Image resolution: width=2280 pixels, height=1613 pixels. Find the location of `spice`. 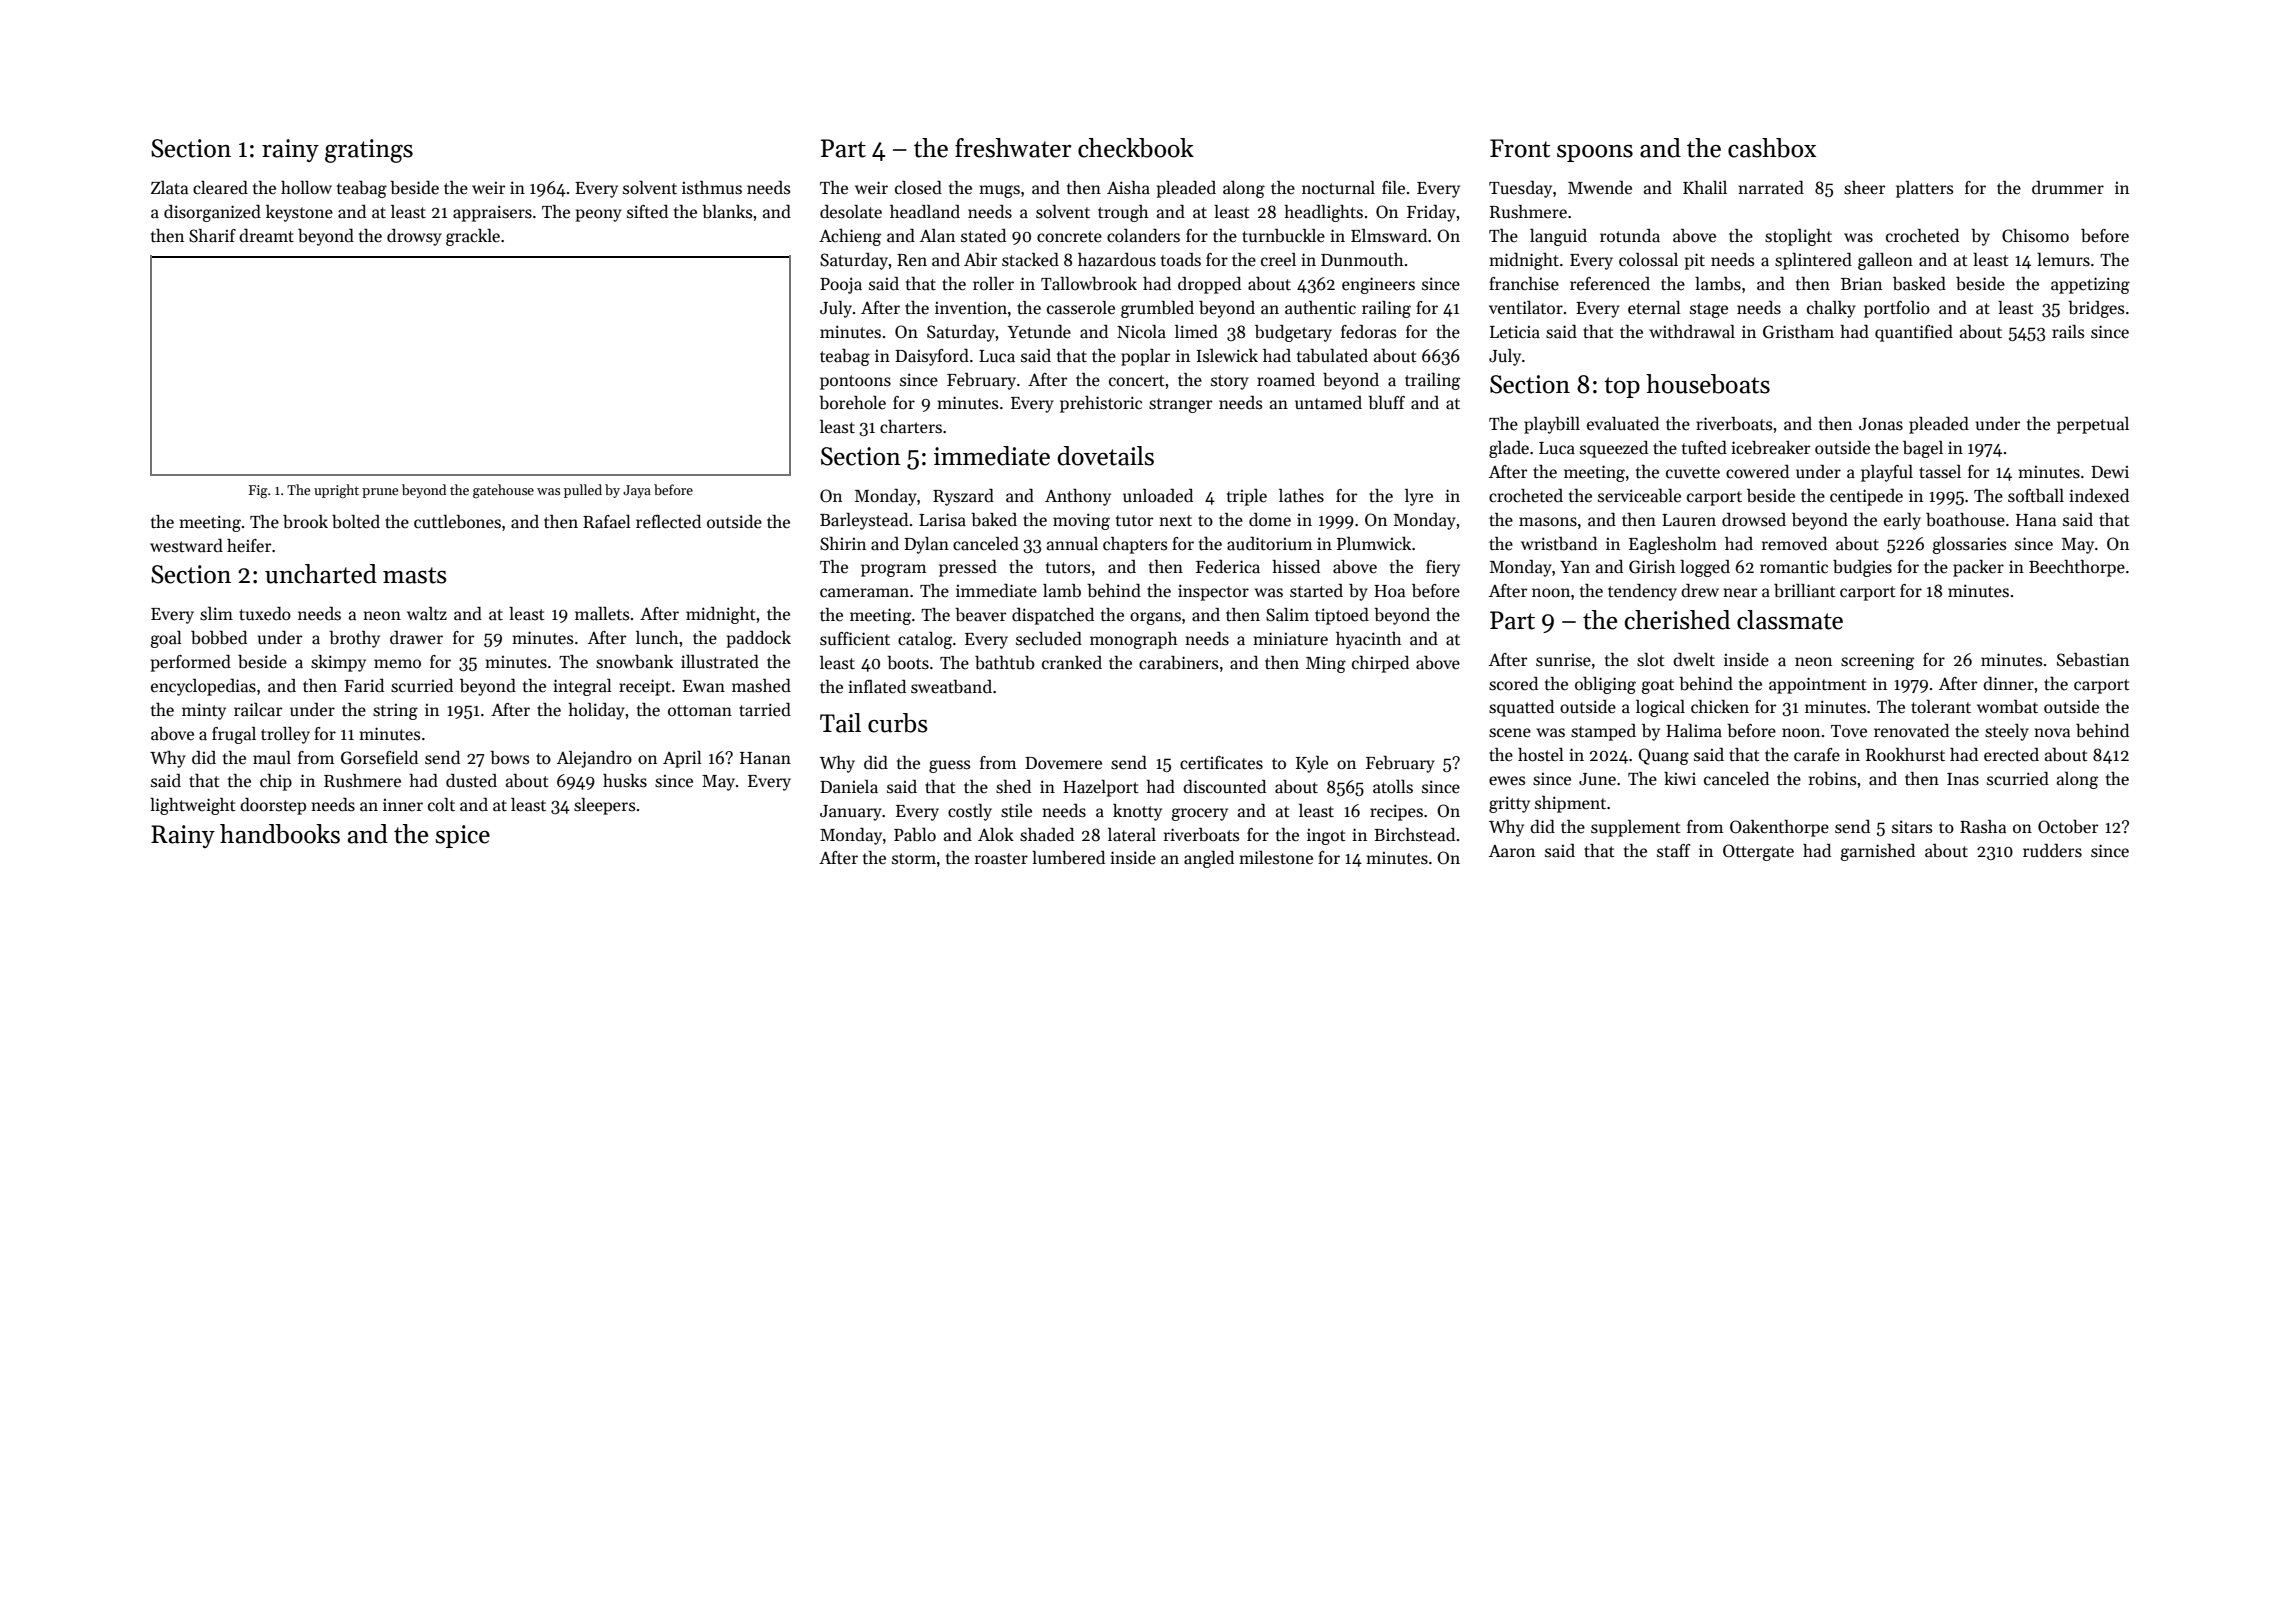

spice is located at coordinates (463, 836).
